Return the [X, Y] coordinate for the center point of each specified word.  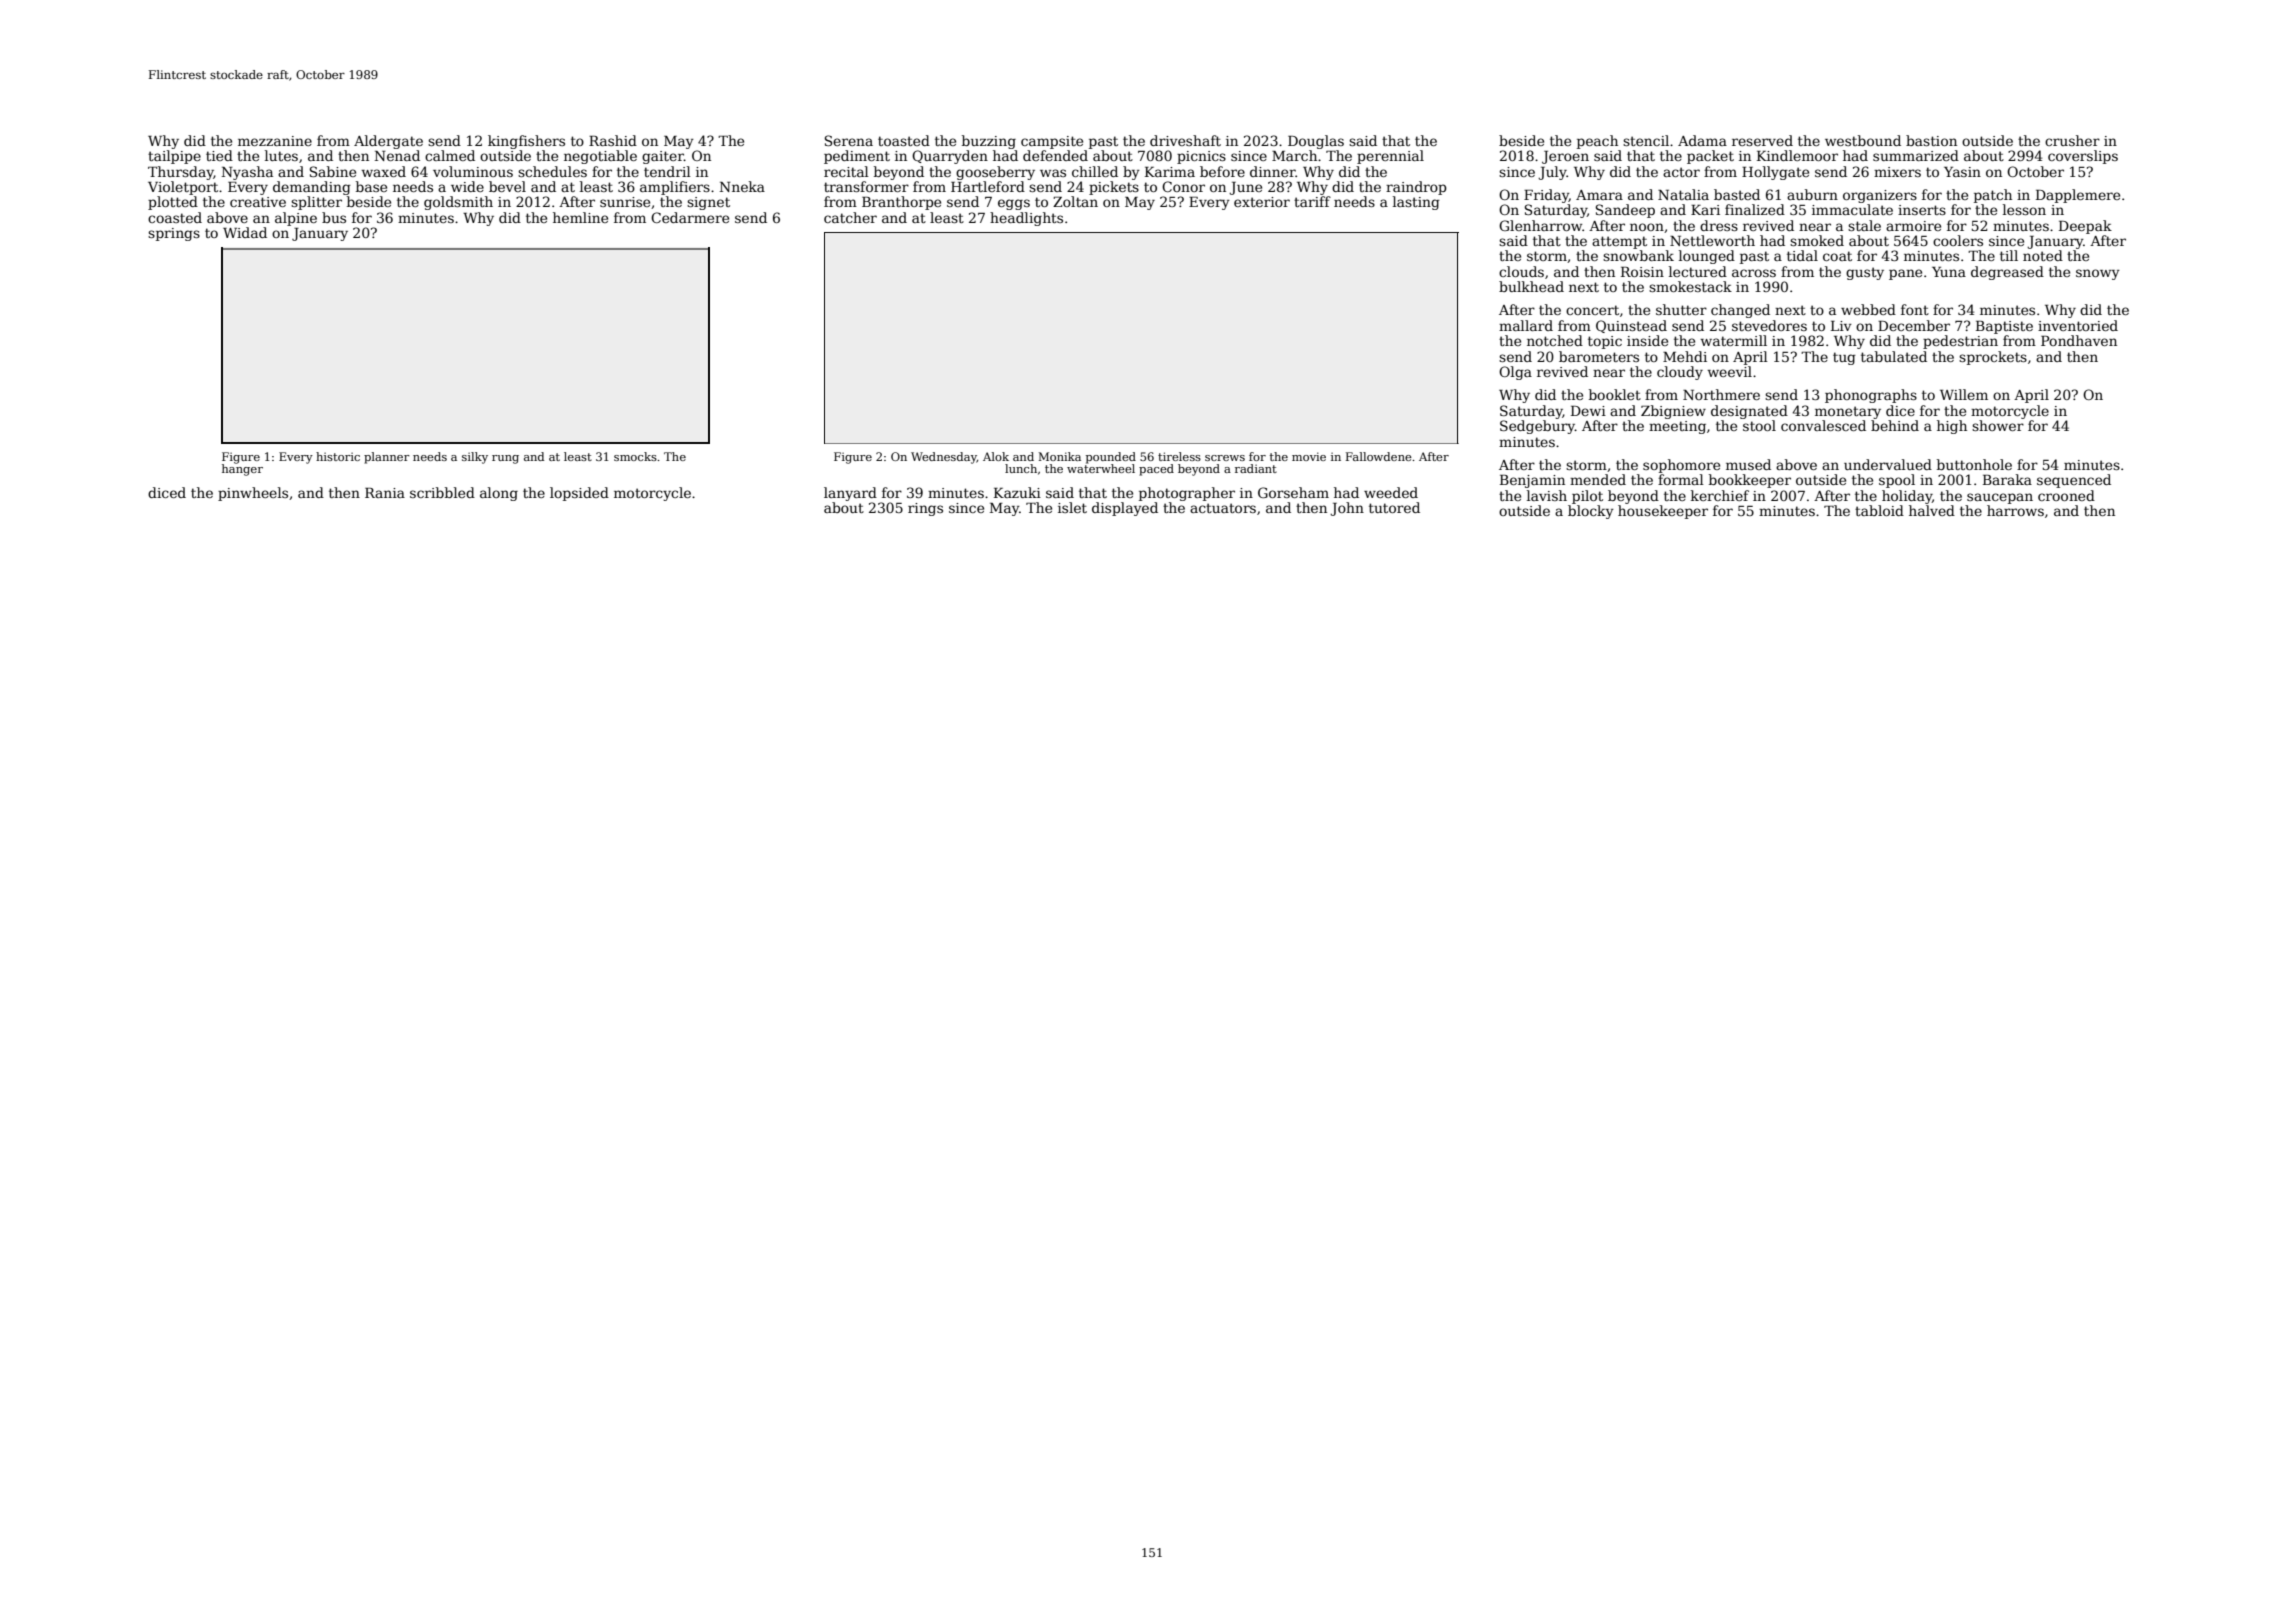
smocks [635, 456]
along [499, 494]
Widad [245, 232]
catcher [850, 217]
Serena [849, 140]
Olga [1515, 373]
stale [1864, 225]
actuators [1223, 508]
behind [1895, 425]
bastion [1931, 140]
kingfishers [526, 142]
